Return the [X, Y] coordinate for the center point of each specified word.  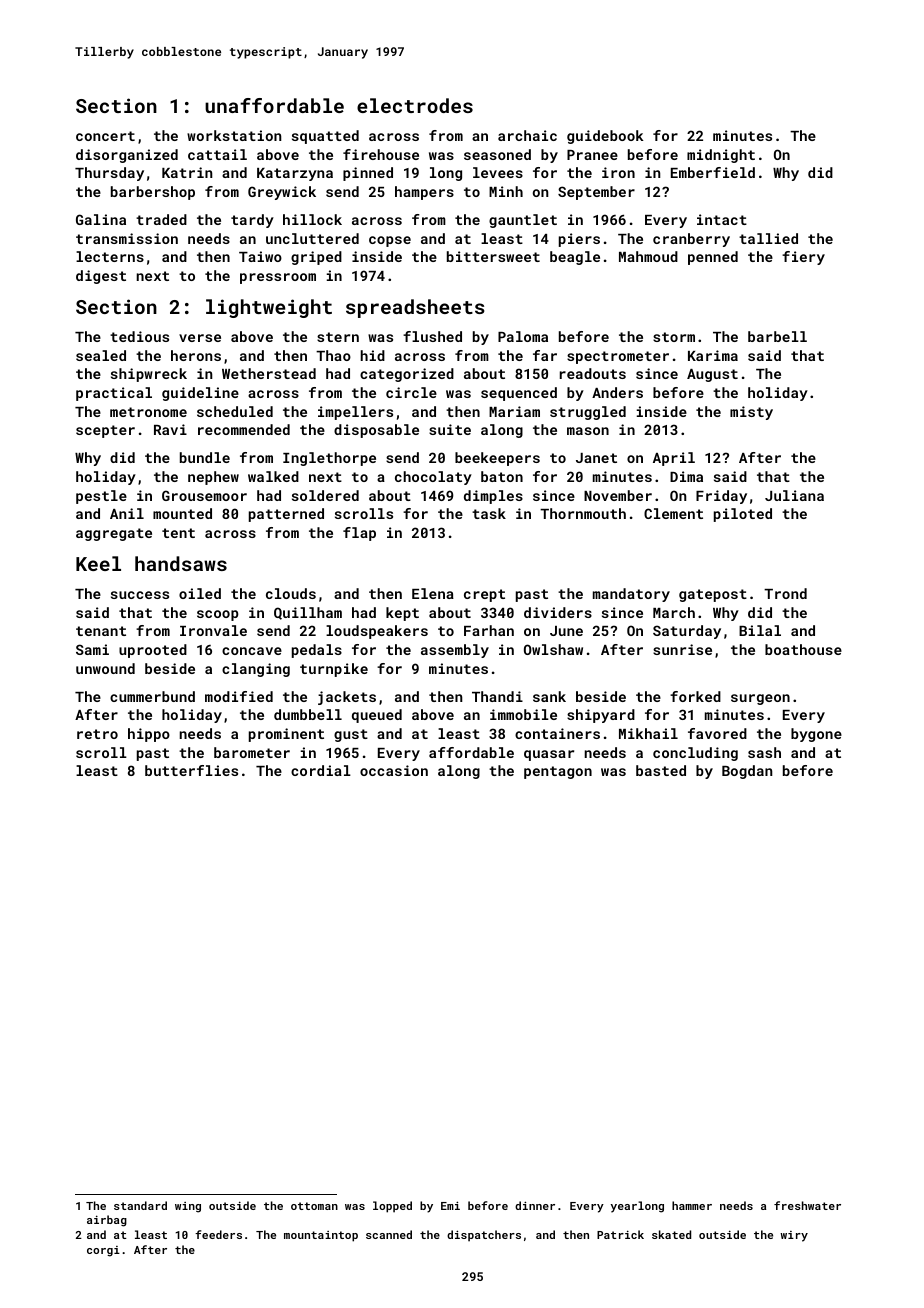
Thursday [109, 174]
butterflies [191, 770]
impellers [355, 413]
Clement [673, 513]
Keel [98, 563]
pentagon [558, 772]
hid [373, 355]
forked [695, 696]
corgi [103, 1251]
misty [751, 413]
